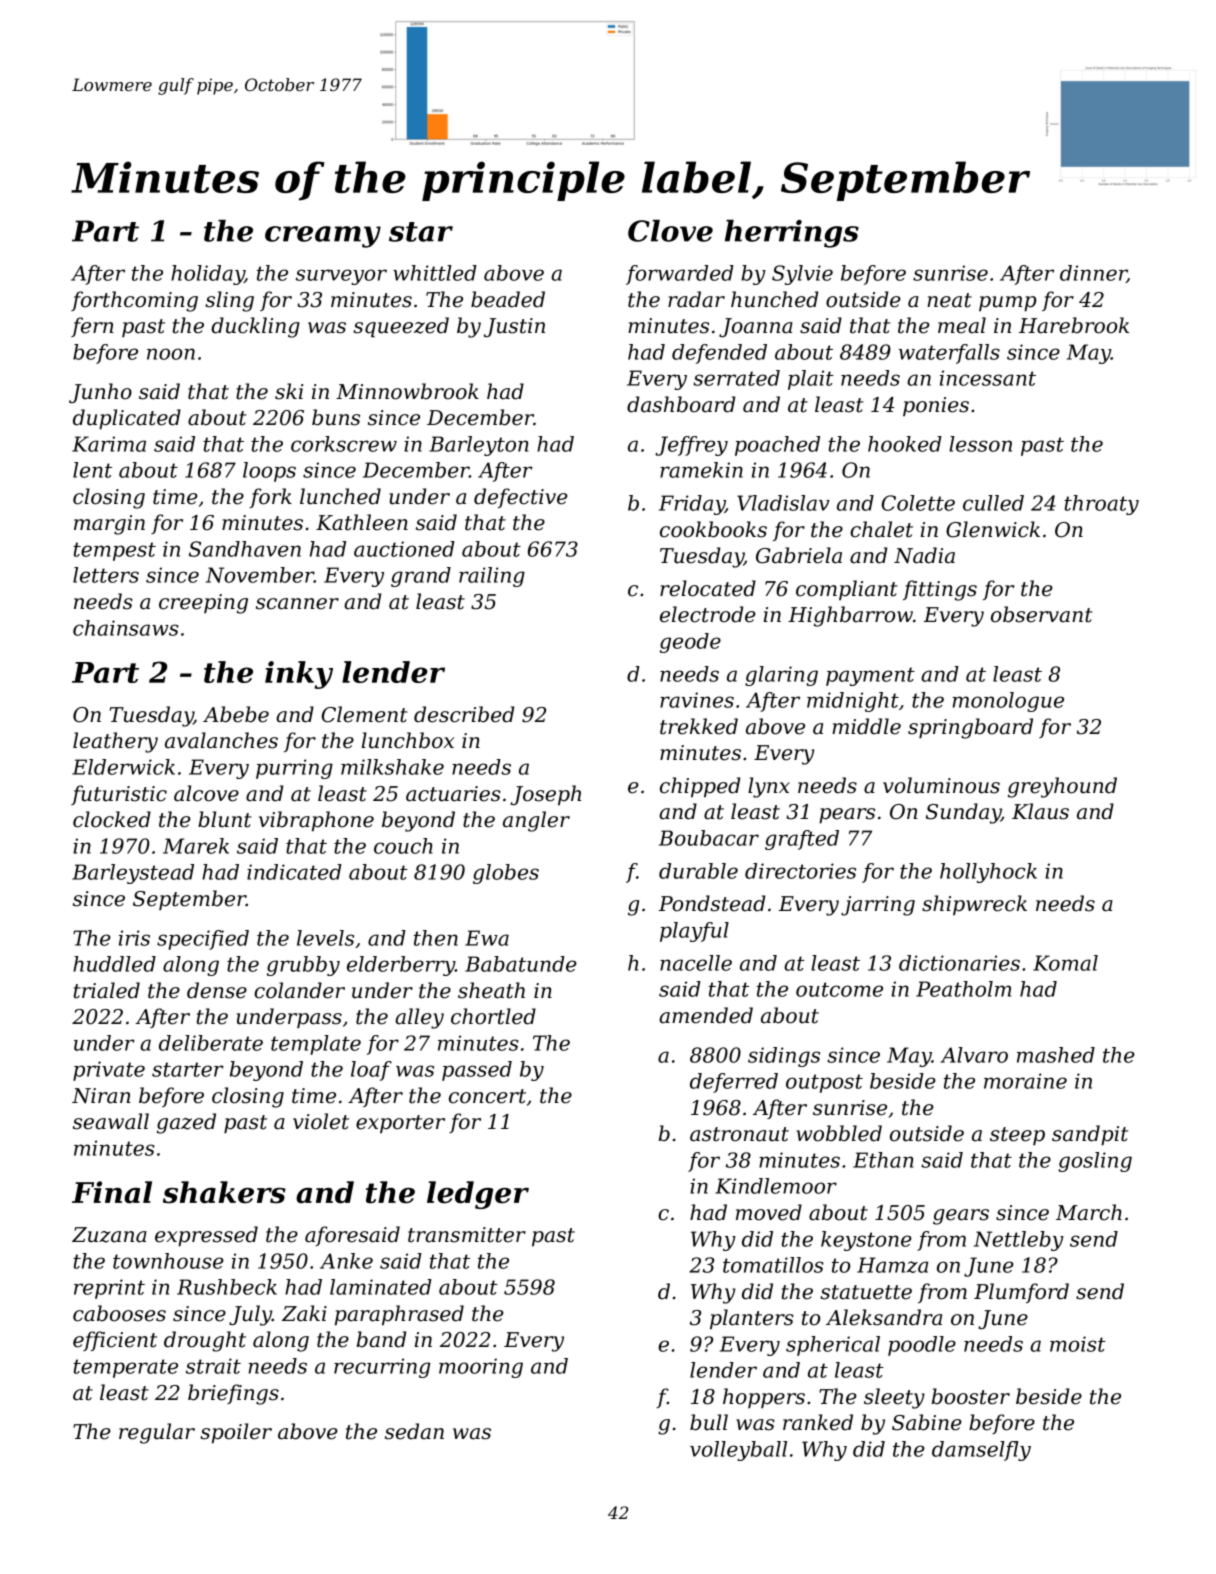 The width and height of the document is (1216, 1574). Describe the element at coordinates (321, 1121) in the document. I see `violet` at that location.
